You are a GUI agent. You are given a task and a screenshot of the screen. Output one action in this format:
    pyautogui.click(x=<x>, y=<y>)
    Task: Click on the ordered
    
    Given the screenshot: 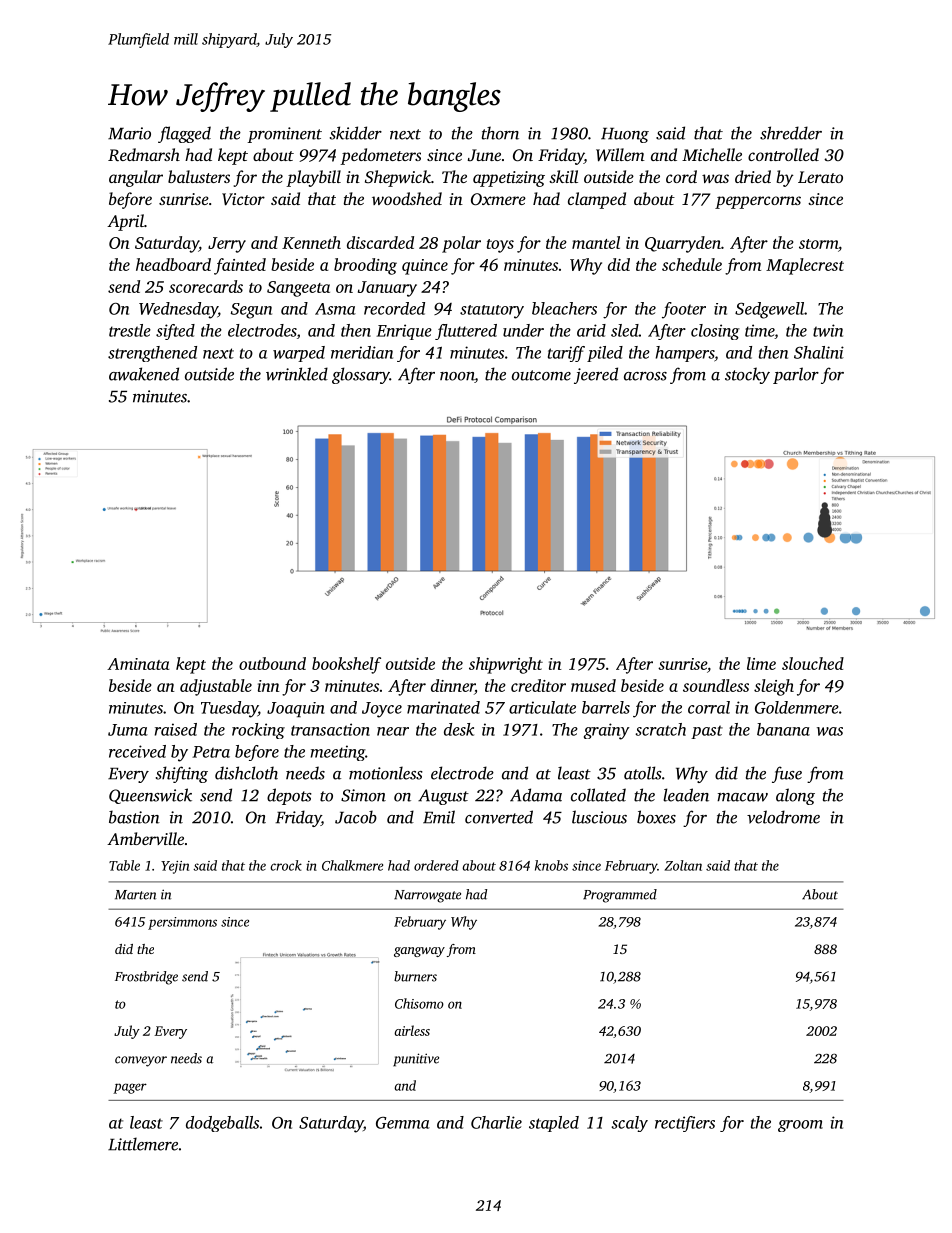 What is the action you would take?
    pyautogui.click(x=436, y=865)
